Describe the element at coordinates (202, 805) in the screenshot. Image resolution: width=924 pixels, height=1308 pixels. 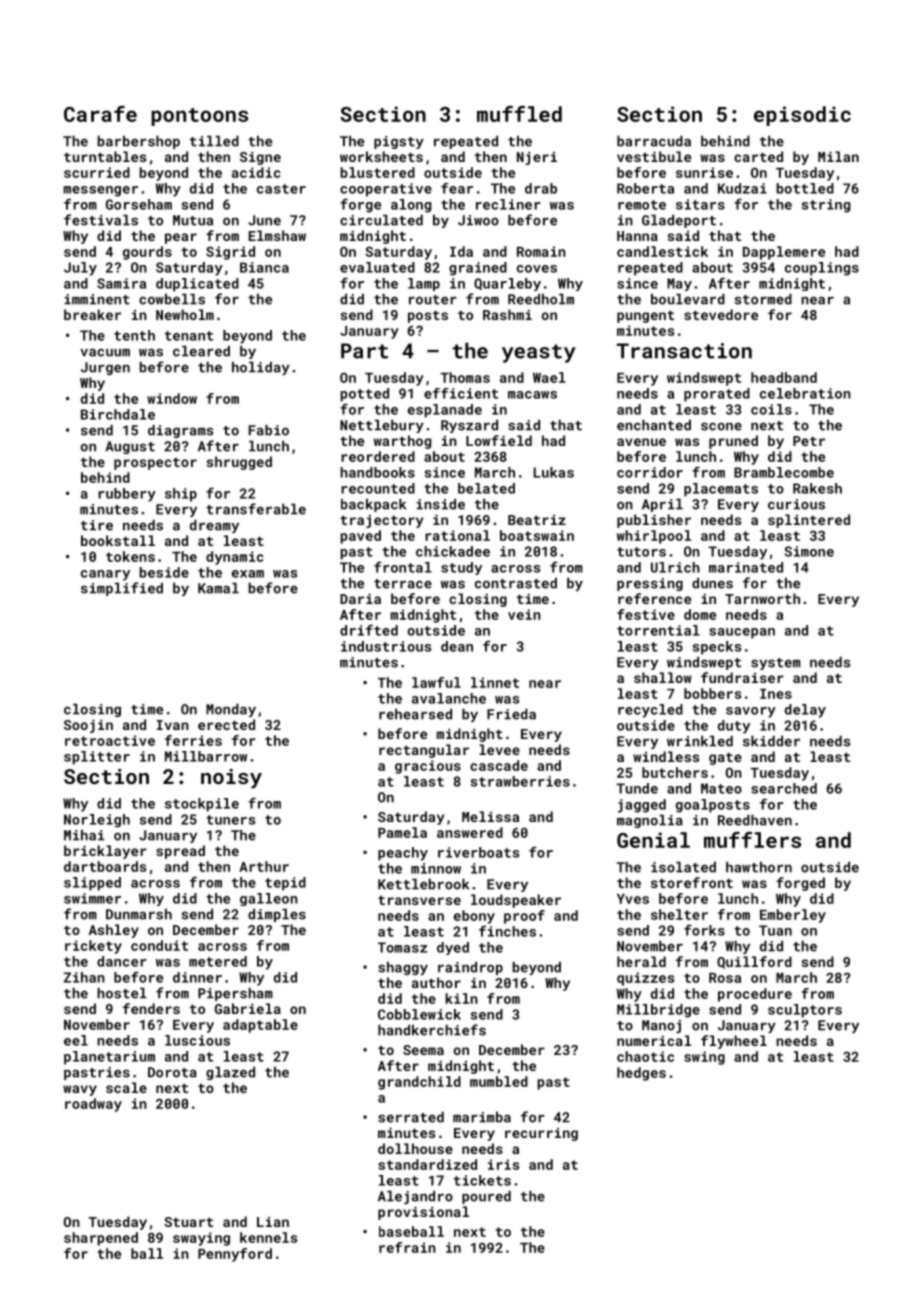
I see `stockpile` at that location.
